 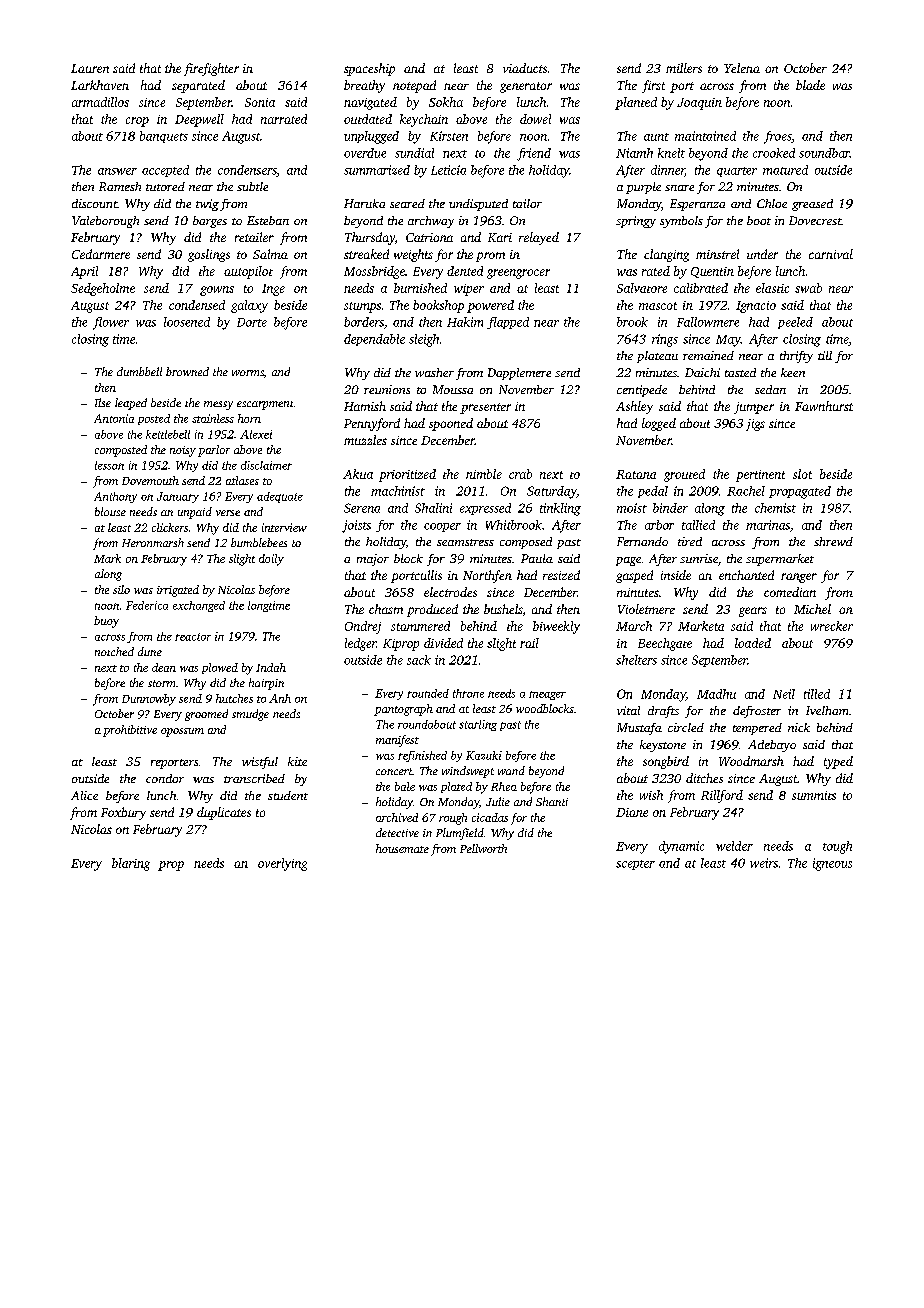 What do you see at coordinates (248, 373) in the screenshot?
I see `worms` at bounding box center [248, 373].
